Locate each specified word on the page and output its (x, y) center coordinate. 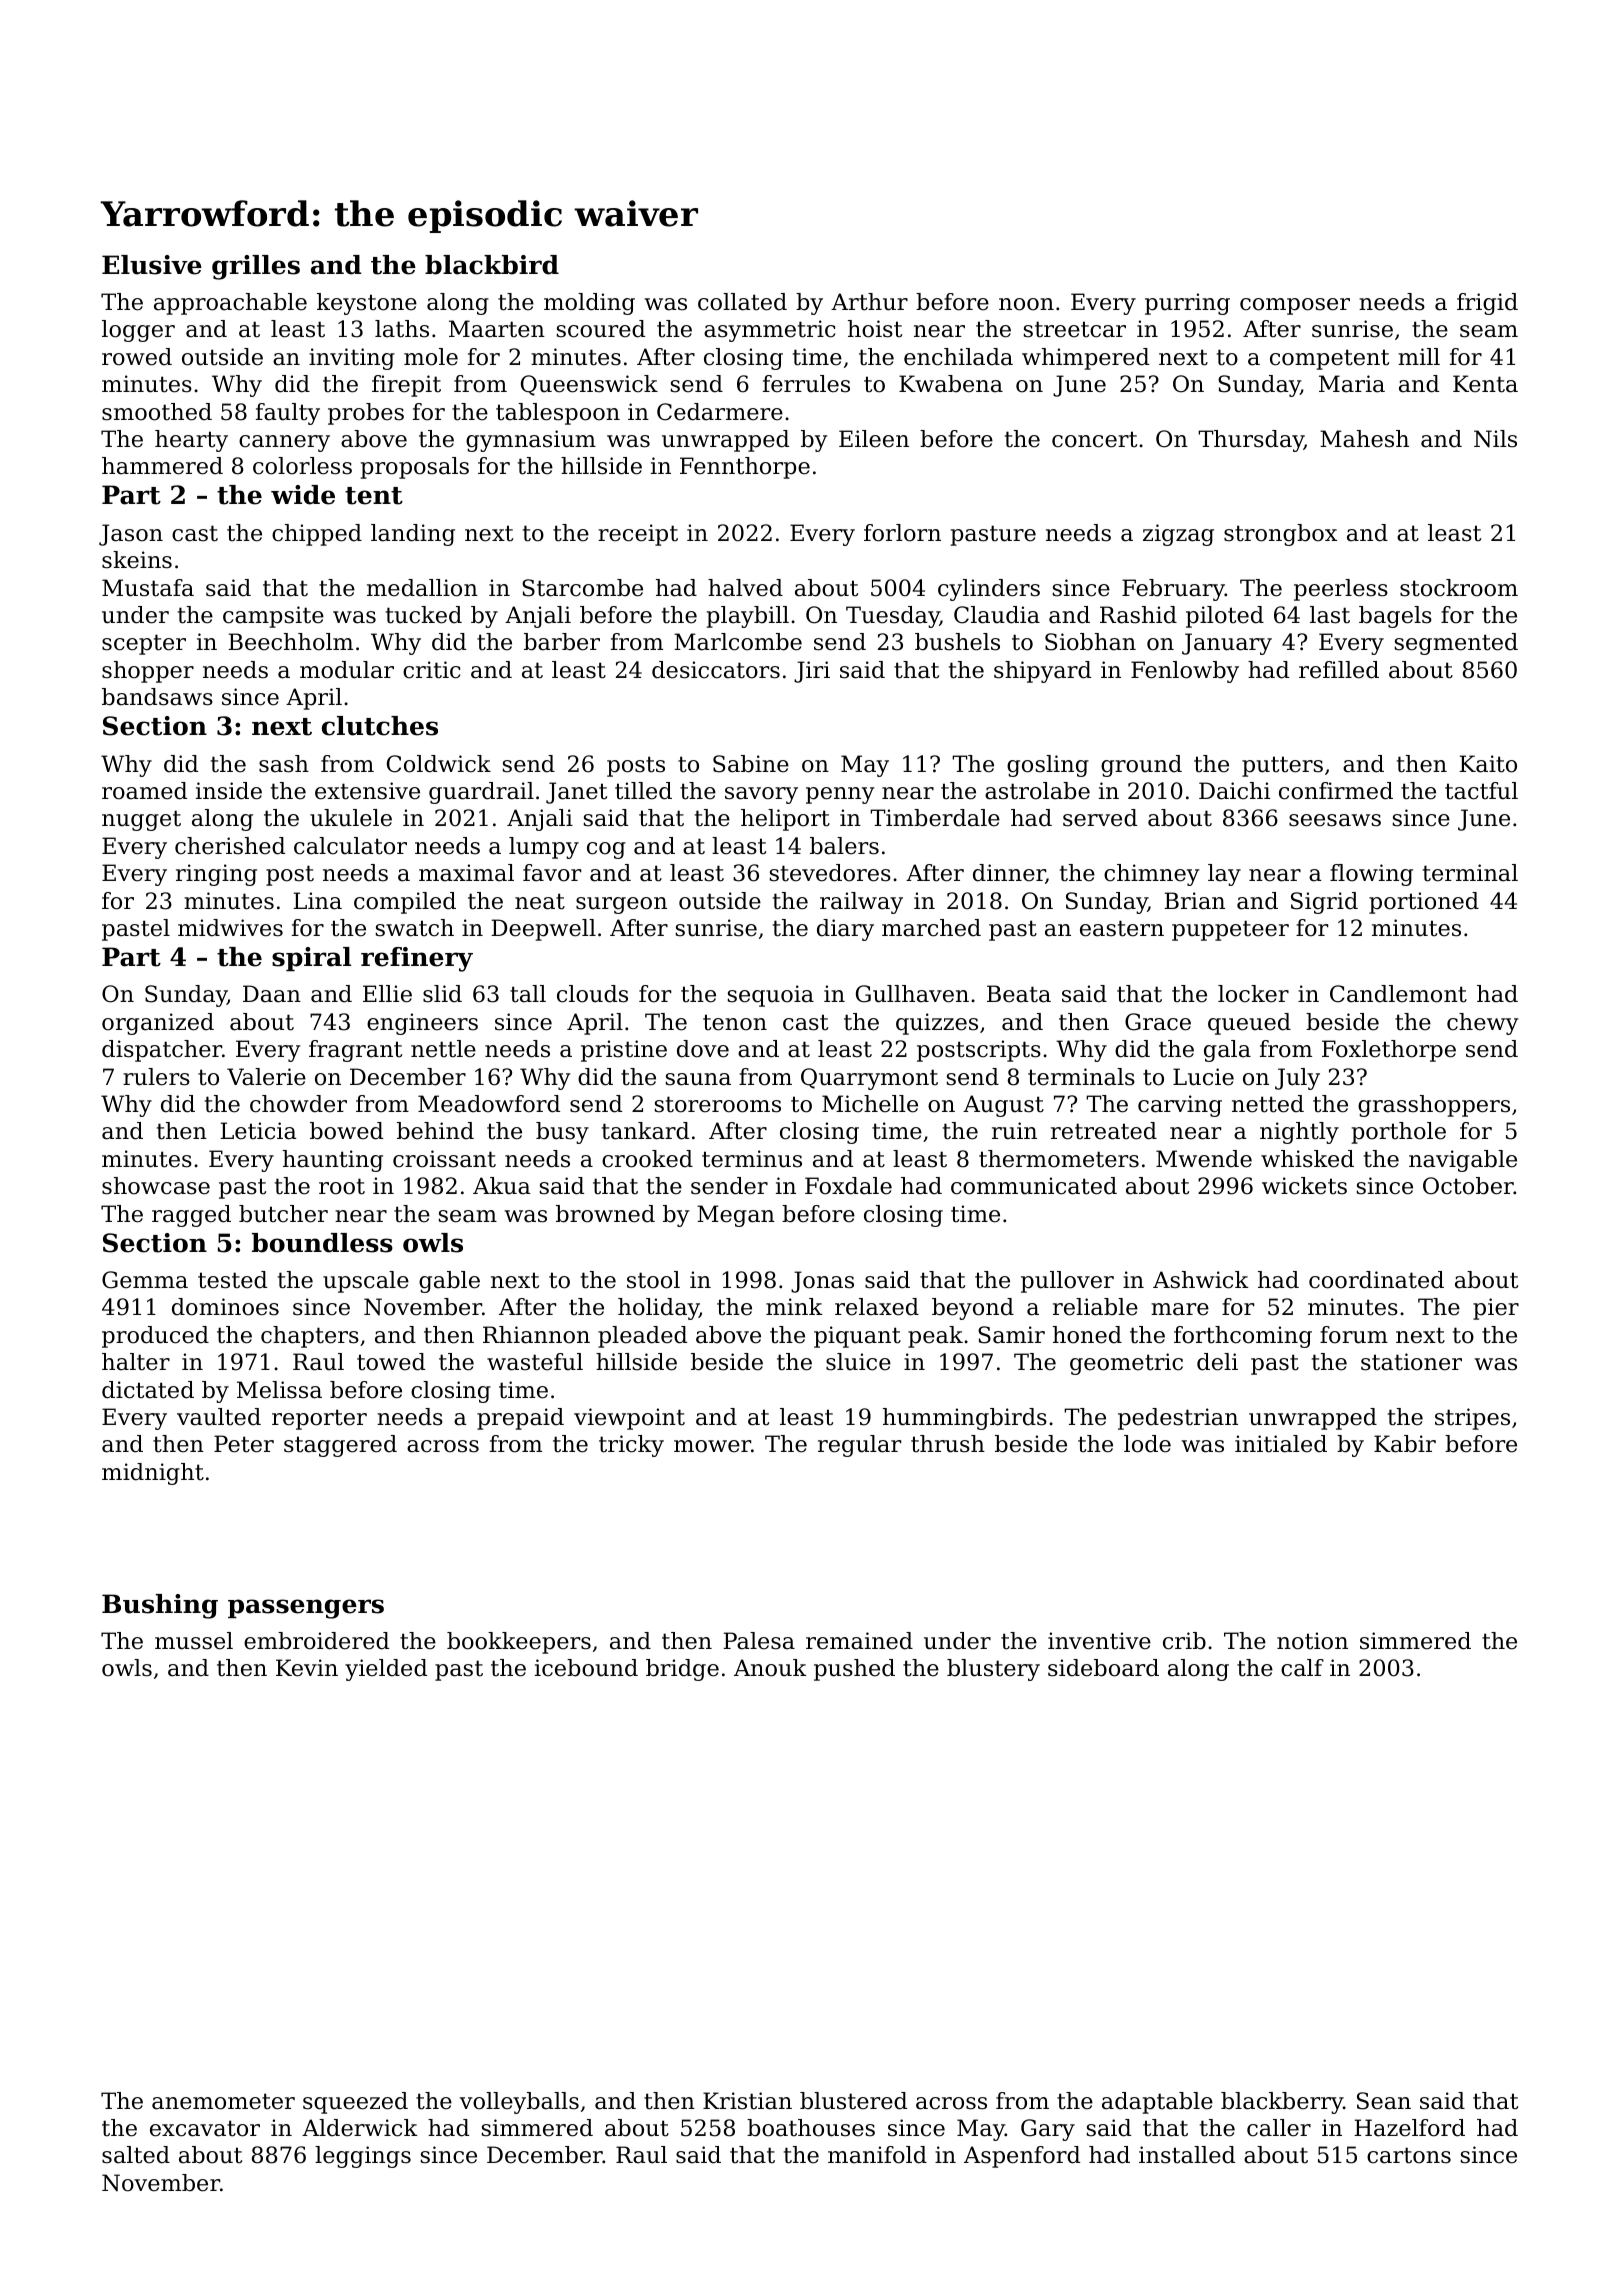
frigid (1487, 304)
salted (136, 2155)
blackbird (492, 265)
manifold (877, 2155)
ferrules (806, 384)
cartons (1409, 2155)
